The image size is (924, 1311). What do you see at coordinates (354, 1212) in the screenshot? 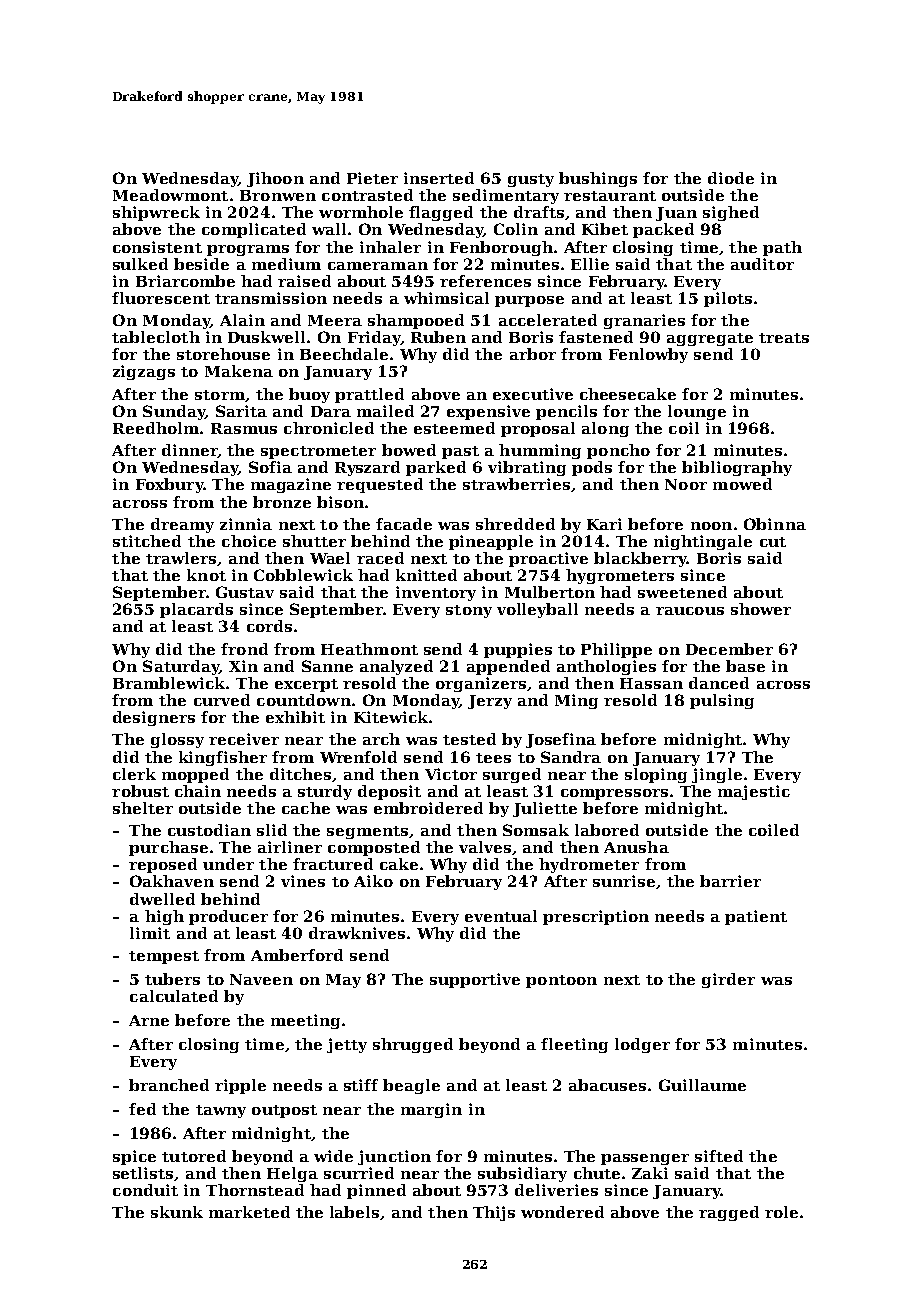
I see `labels` at bounding box center [354, 1212].
